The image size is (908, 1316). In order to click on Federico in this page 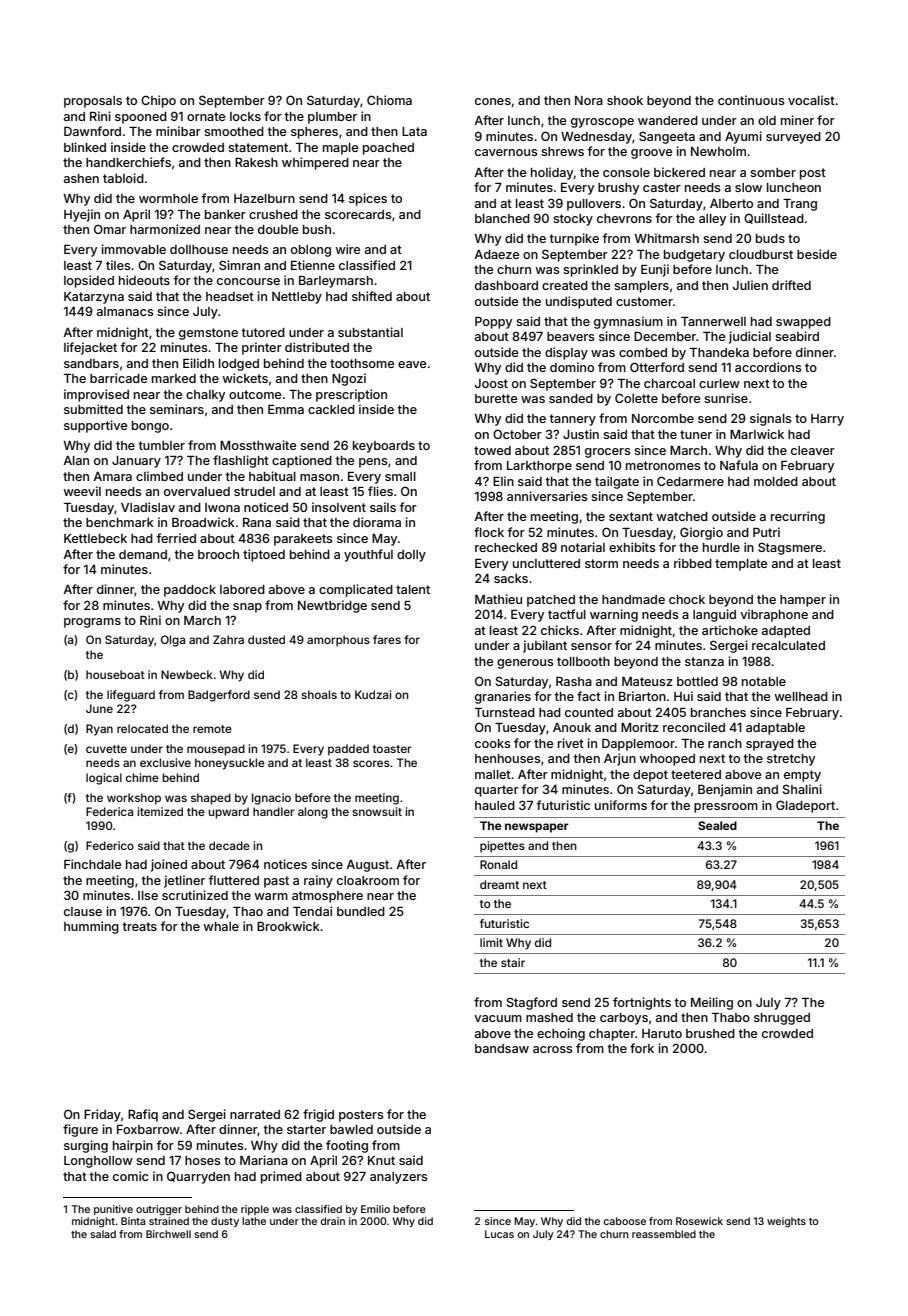, I will do `click(110, 845)`.
